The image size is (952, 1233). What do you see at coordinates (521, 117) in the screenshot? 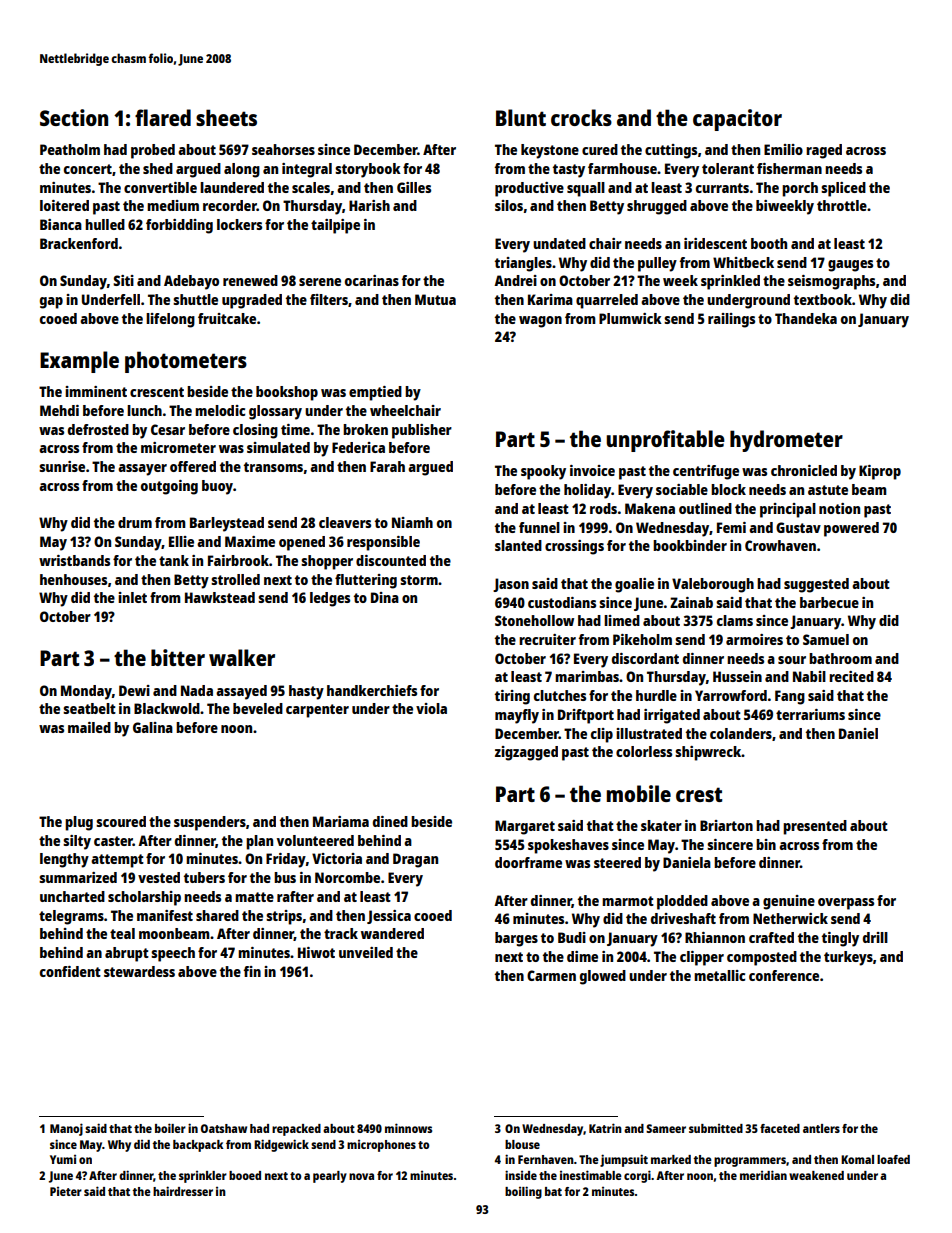
I see `Blunt` at bounding box center [521, 117].
